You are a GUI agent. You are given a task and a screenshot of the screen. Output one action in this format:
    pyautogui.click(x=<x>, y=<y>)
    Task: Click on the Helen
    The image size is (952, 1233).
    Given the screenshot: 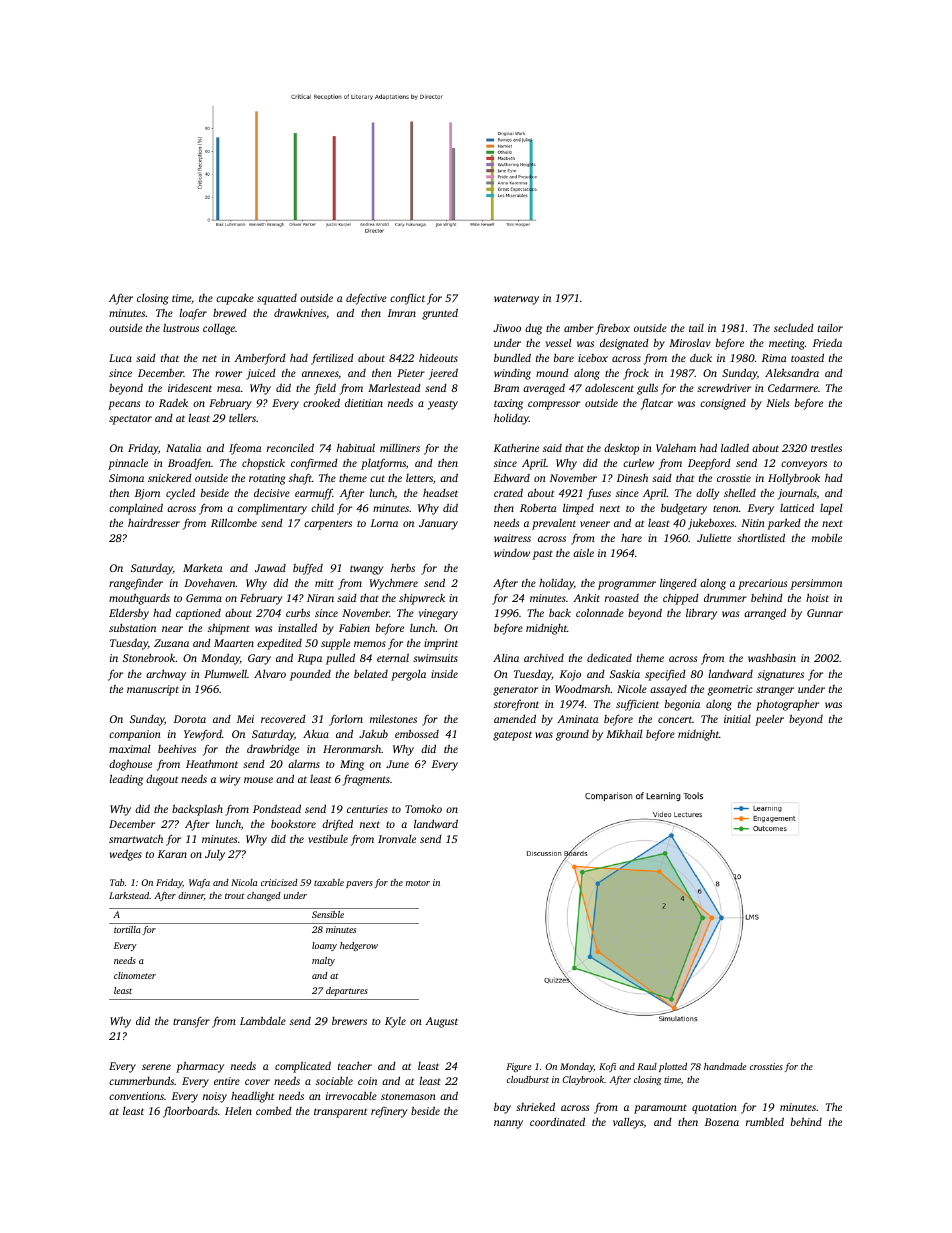 What is the action you would take?
    pyautogui.click(x=238, y=1110)
